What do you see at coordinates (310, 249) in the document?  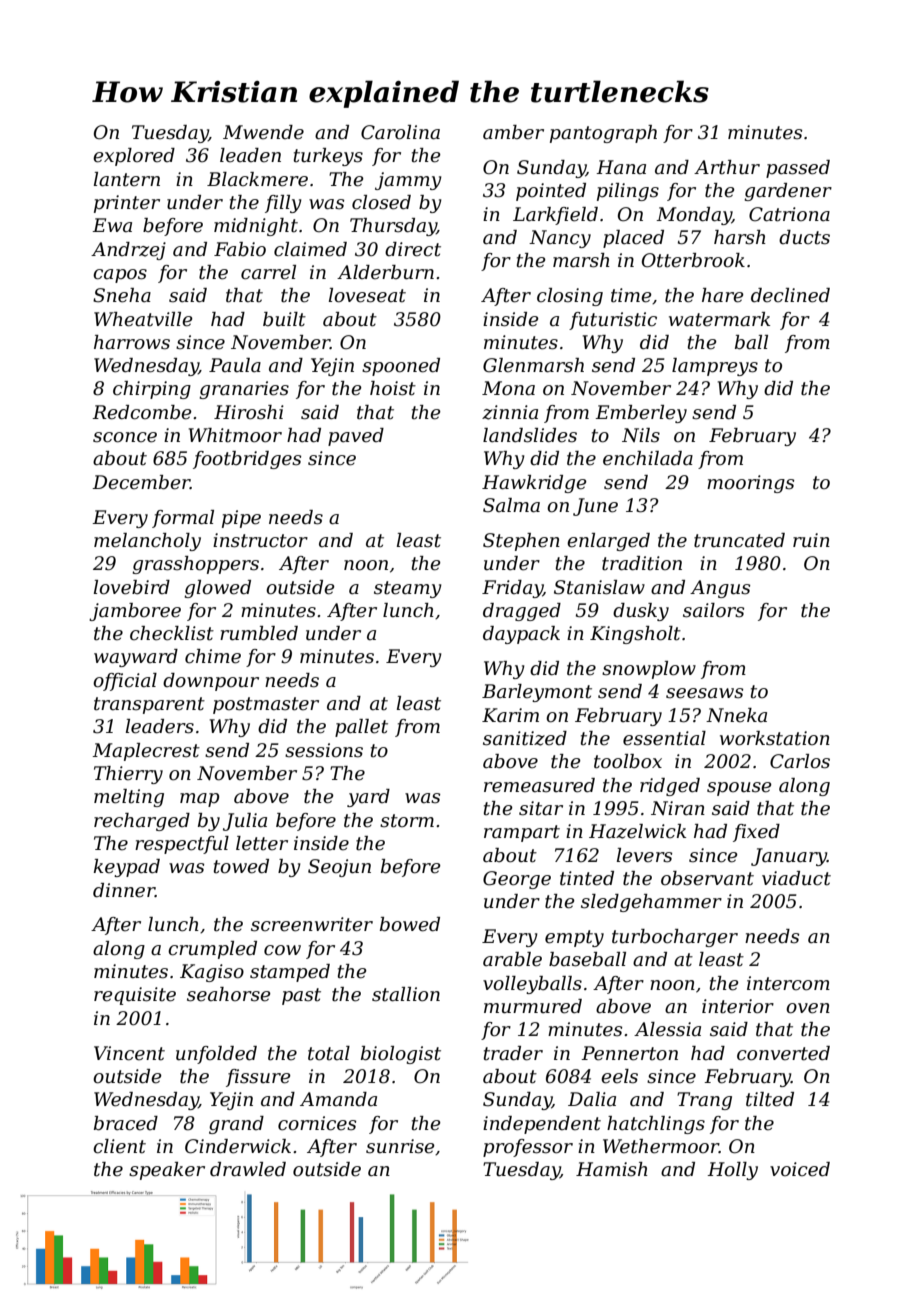 I see `claimed` at bounding box center [310, 249].
